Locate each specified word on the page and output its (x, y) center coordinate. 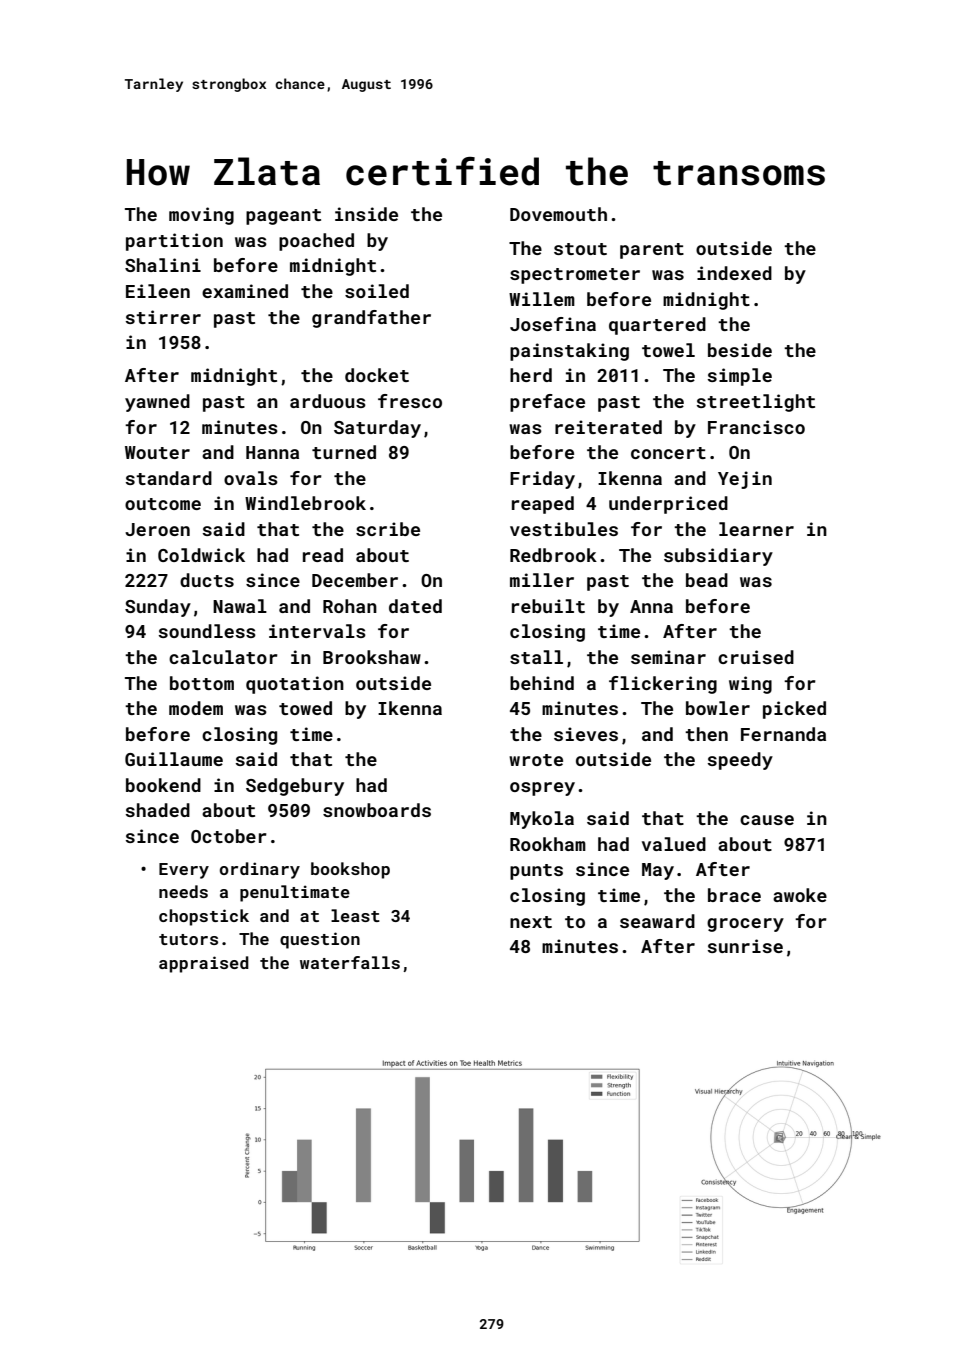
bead (707, 580)
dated (415, 606)
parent (652, 251)
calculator (223, 657)
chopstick (204, 917)
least (355, 915)
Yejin (745, 480)
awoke (800, 895)
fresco (410, 401)
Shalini (163, 265)
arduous (328, 401)
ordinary (260, 870)
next (531, 922)
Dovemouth (558, 214)
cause (767, 820)
